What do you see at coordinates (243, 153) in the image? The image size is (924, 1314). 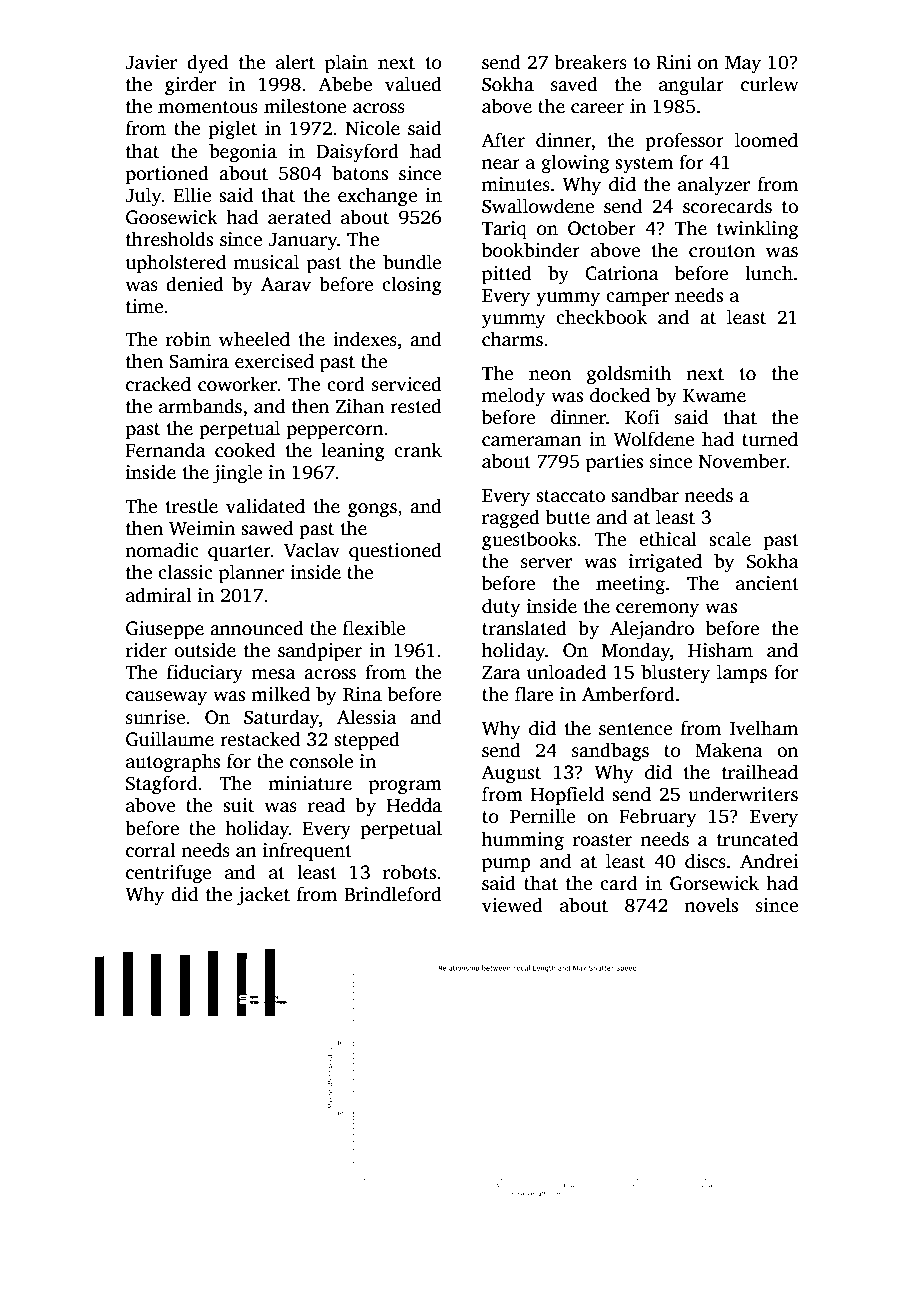 I see `begonia` at bounding box center [243, 153].
